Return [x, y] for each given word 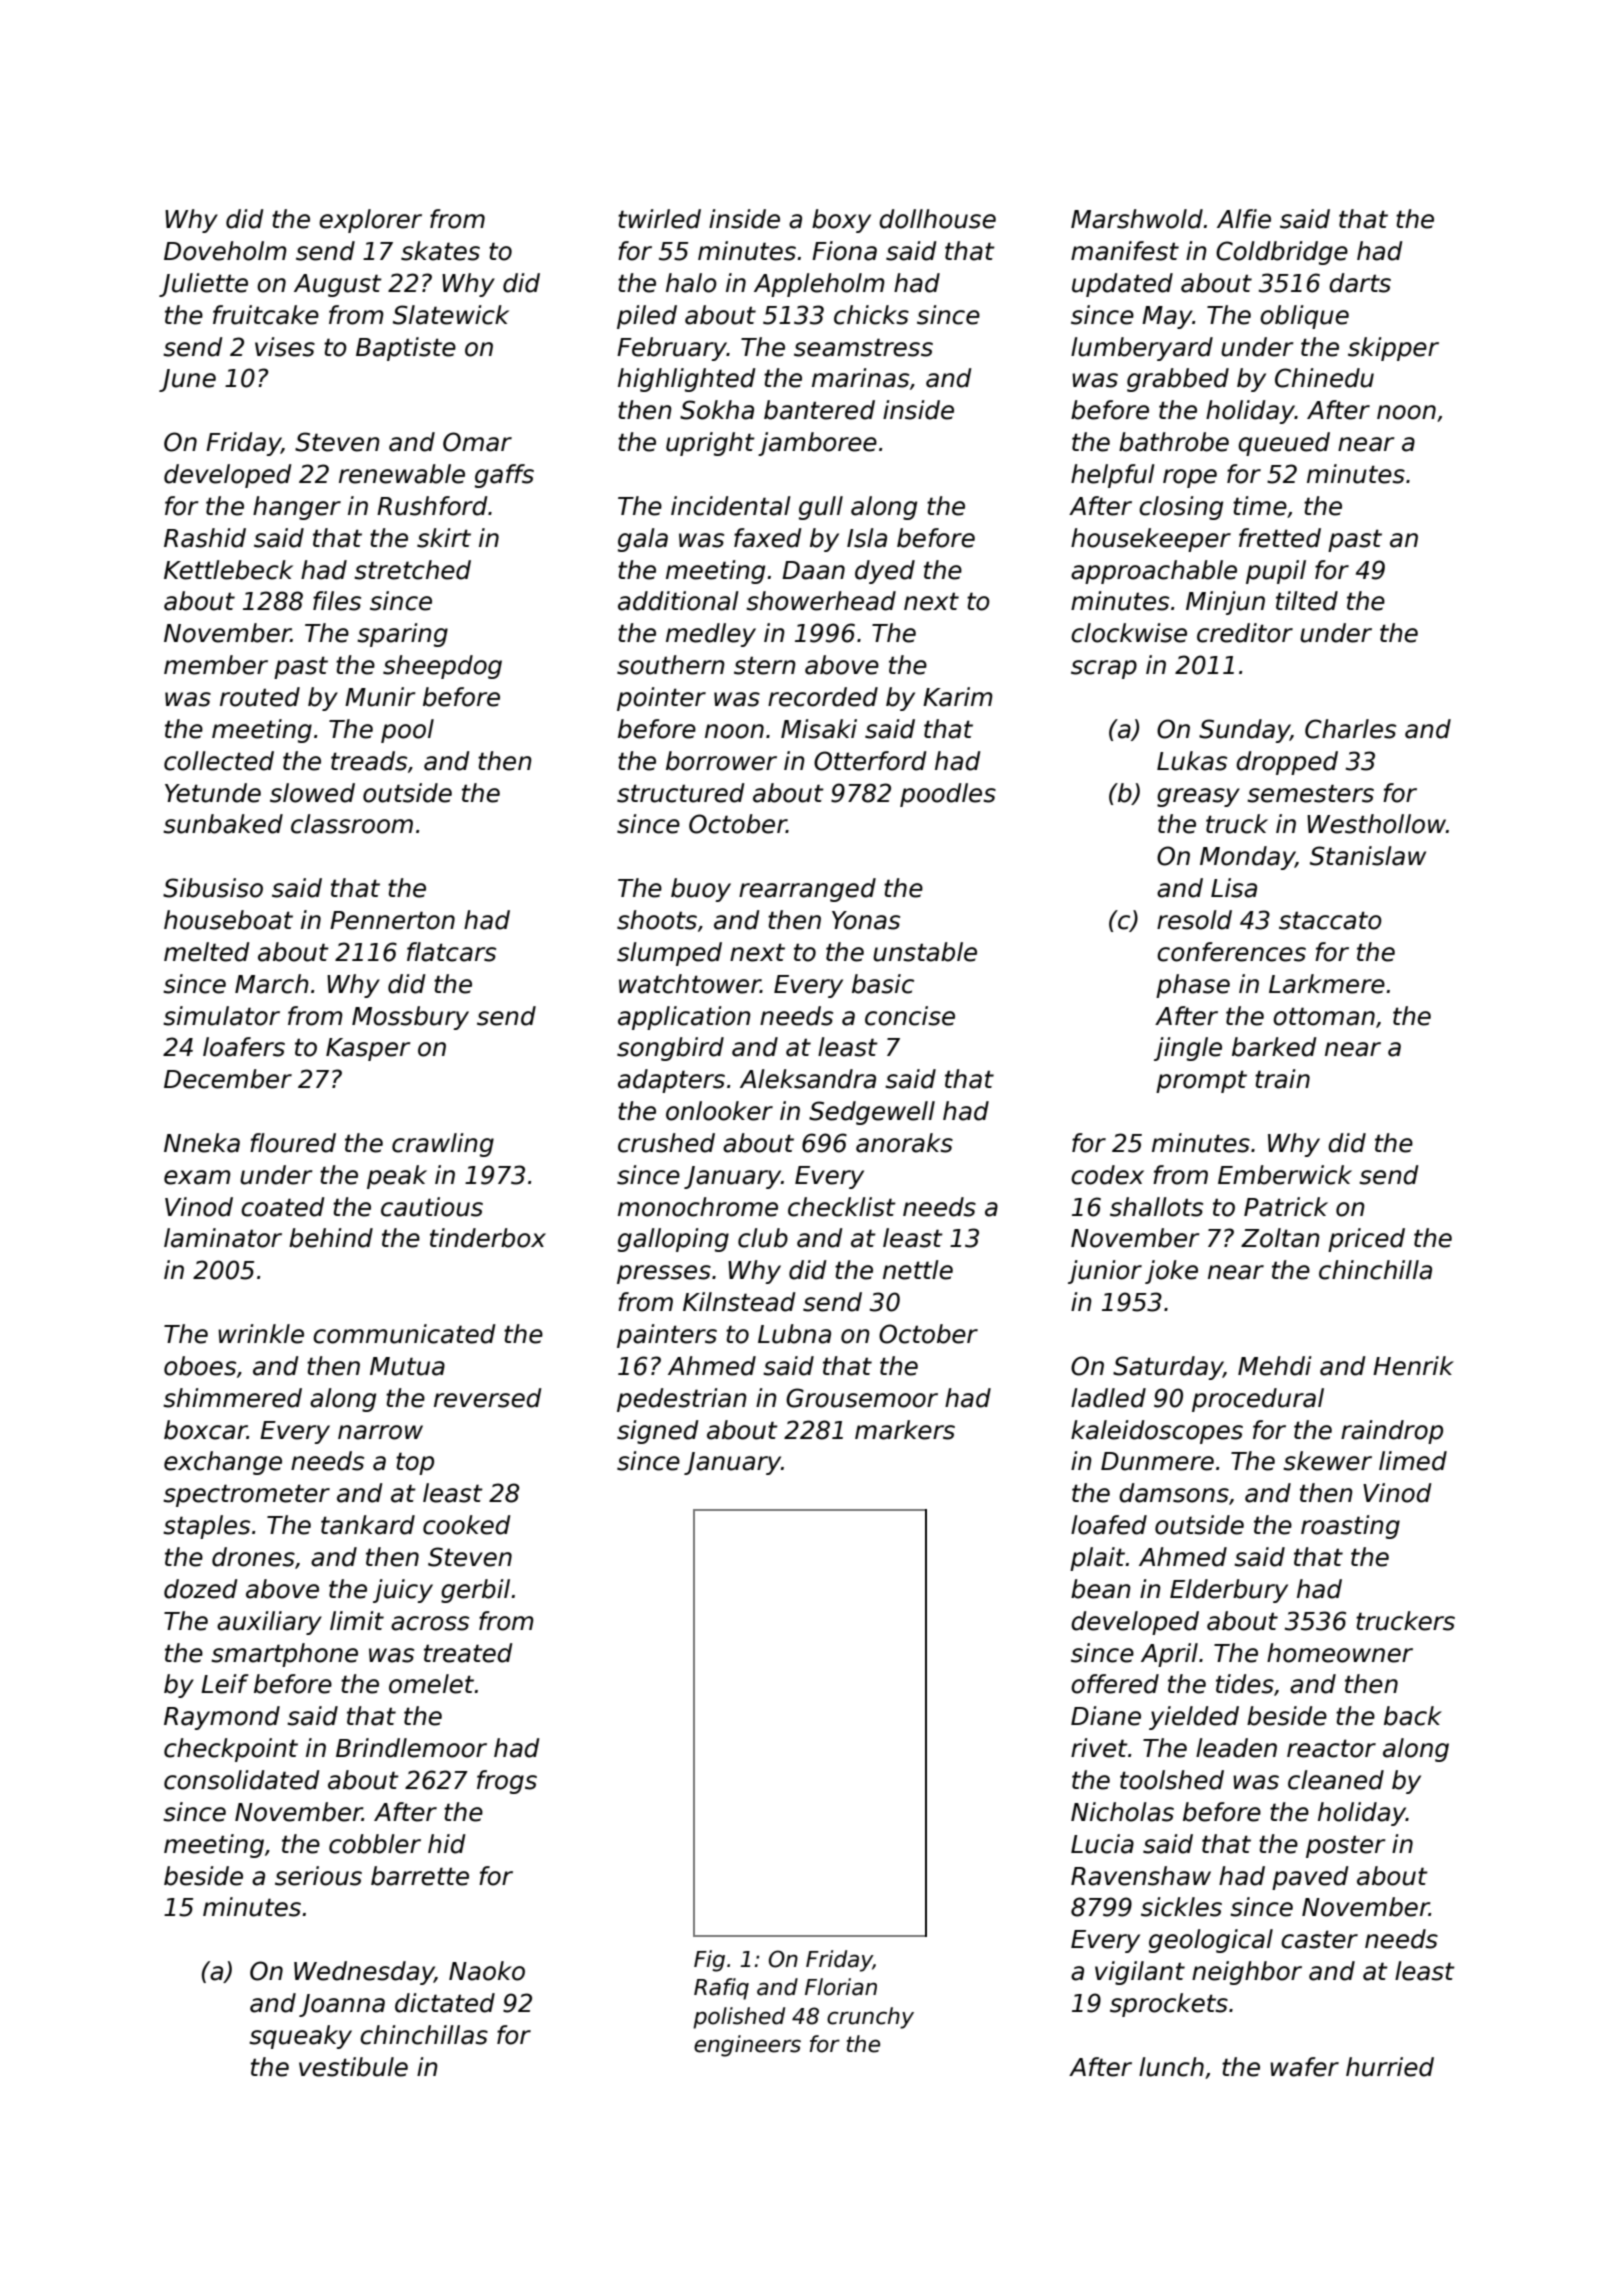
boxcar [205, 1430]
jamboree [817, 444]
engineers [747, 2046]
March [272, 984]
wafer [1304, 2067]
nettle [918, 1270]
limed [1413, 1461]
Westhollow [1376, 824]
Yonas [866, 920]
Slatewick [451, 315]
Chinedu [1324, 378]
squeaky [300, 2037]
